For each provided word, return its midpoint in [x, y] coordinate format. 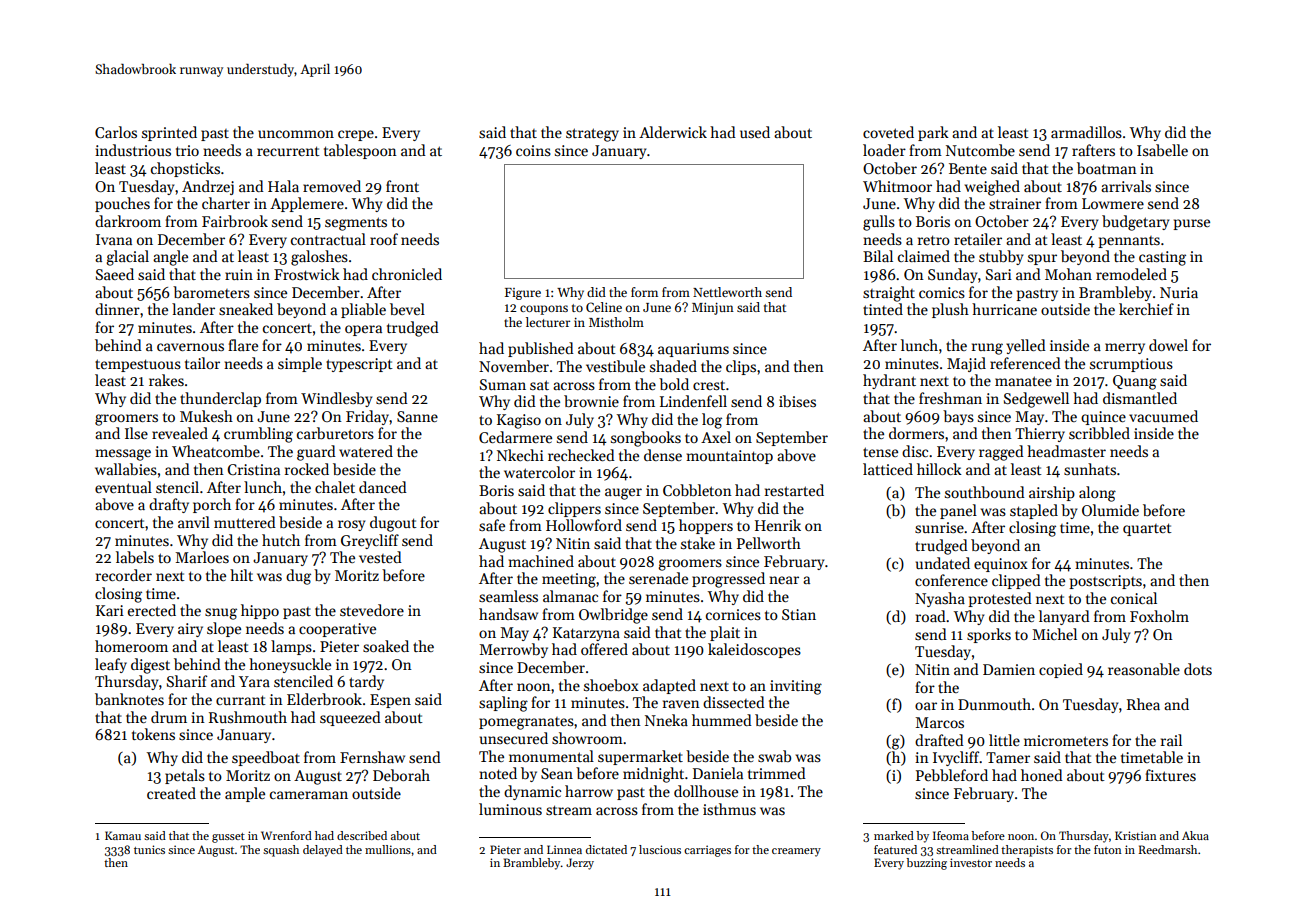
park [933, 133]
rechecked [581, 455]
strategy [592, 135]
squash [281, 851]
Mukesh [206, 416]
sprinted [169, 133]
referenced [1025, 363]
